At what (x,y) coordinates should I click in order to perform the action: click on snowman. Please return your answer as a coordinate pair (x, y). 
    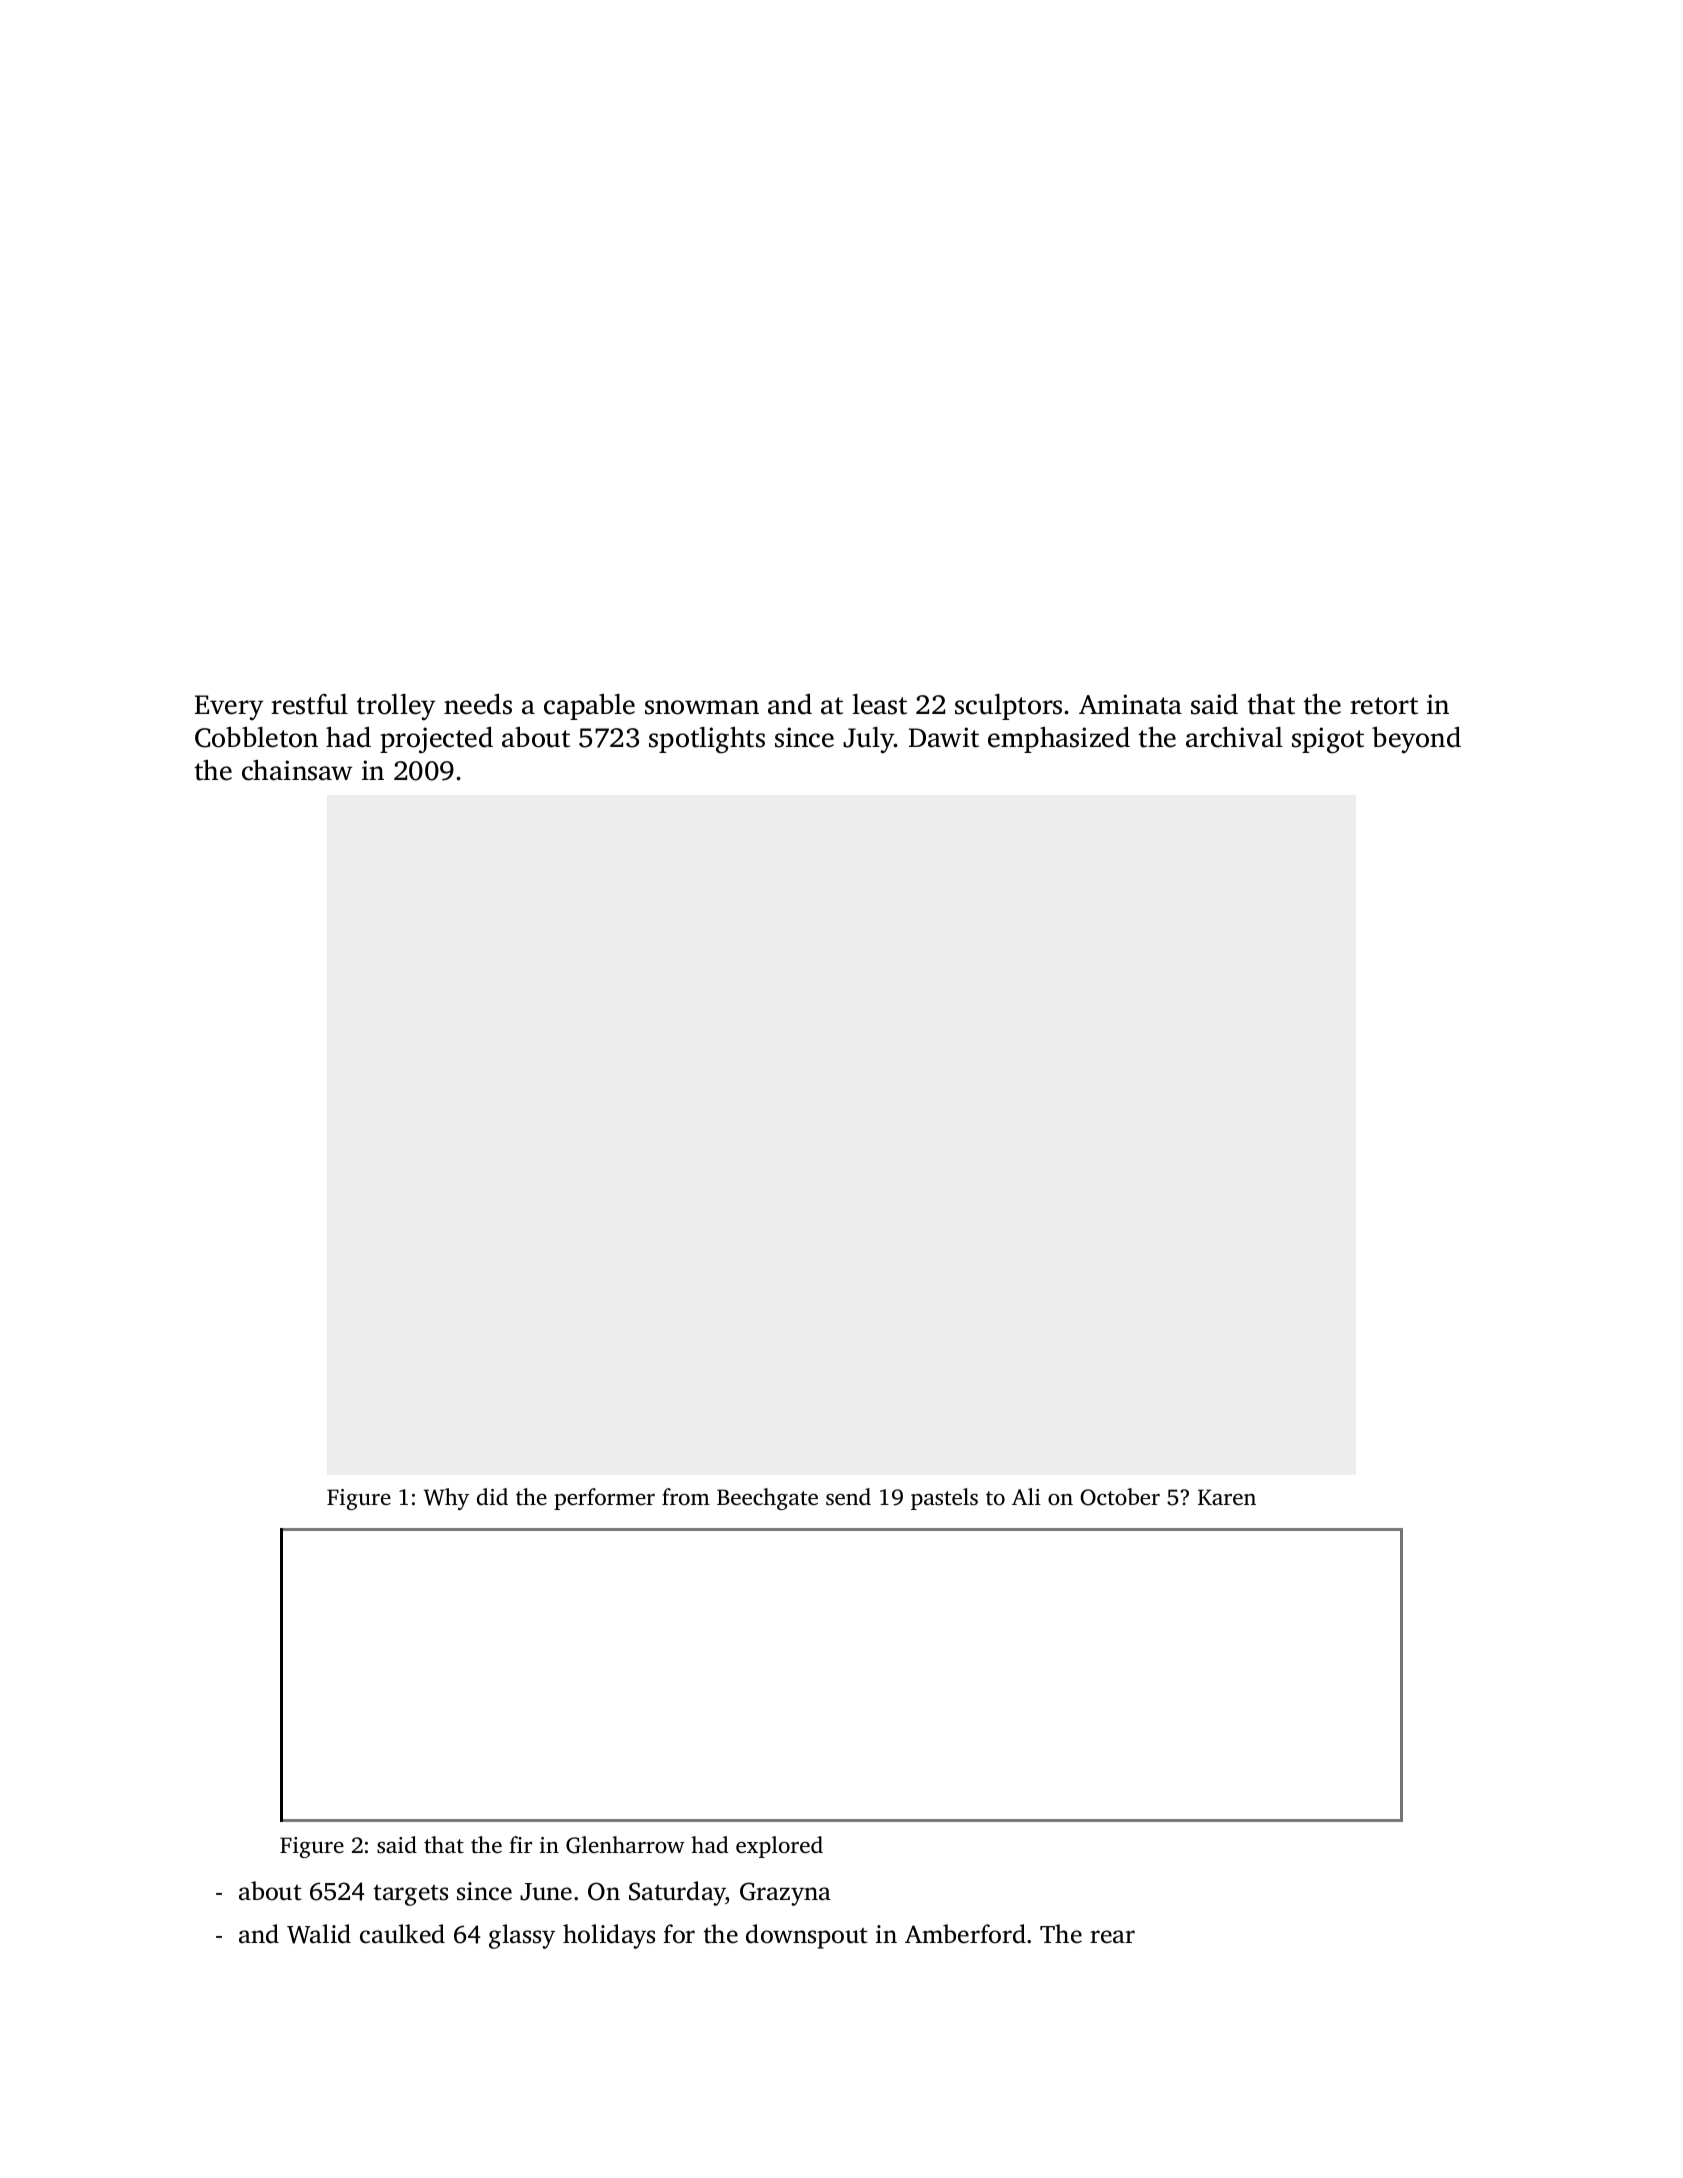
    Looking at the image, I should click on (702, 707).
